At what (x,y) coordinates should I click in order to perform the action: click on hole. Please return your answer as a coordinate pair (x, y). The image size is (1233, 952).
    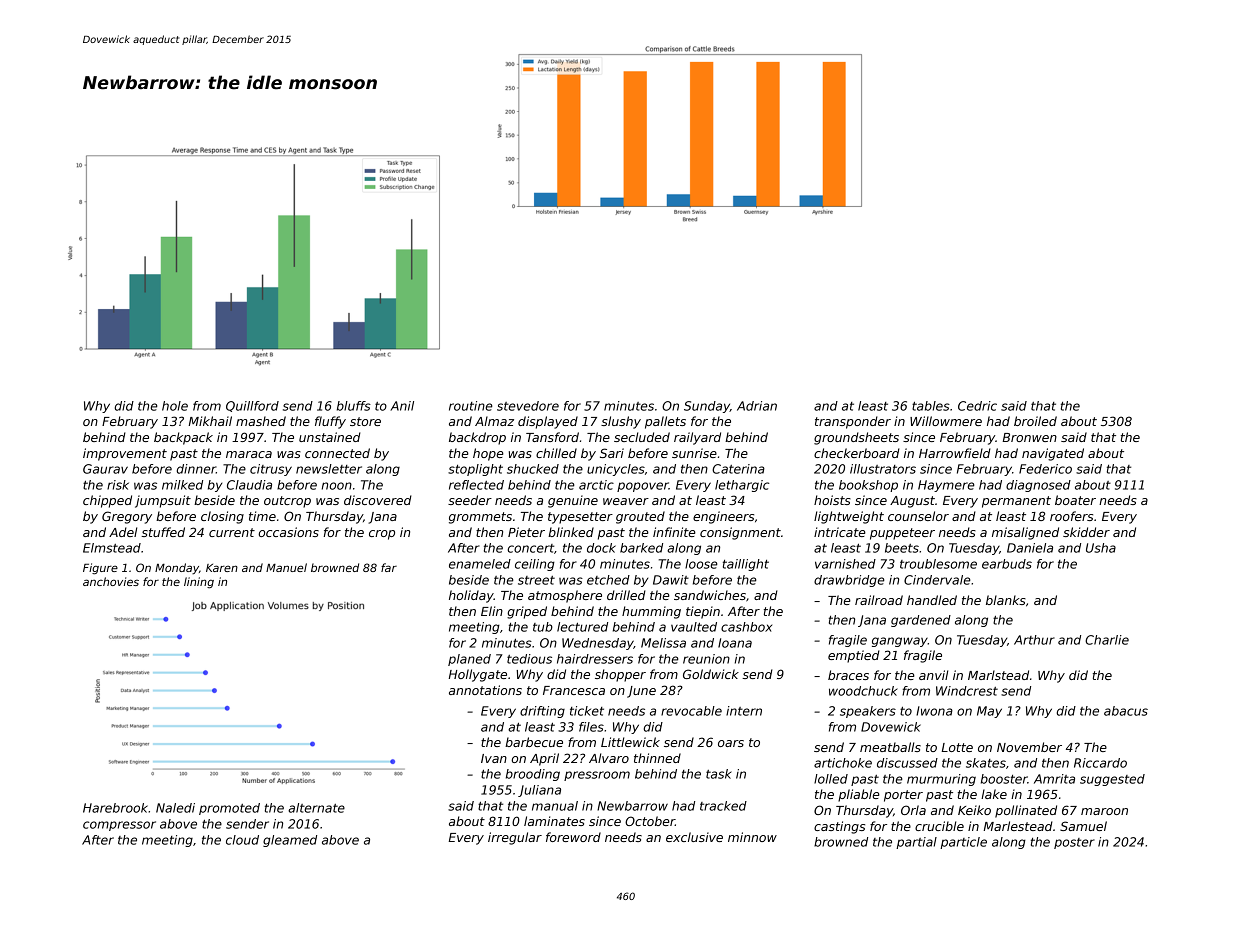
    Looking at the image, I should click on (175, 406).
